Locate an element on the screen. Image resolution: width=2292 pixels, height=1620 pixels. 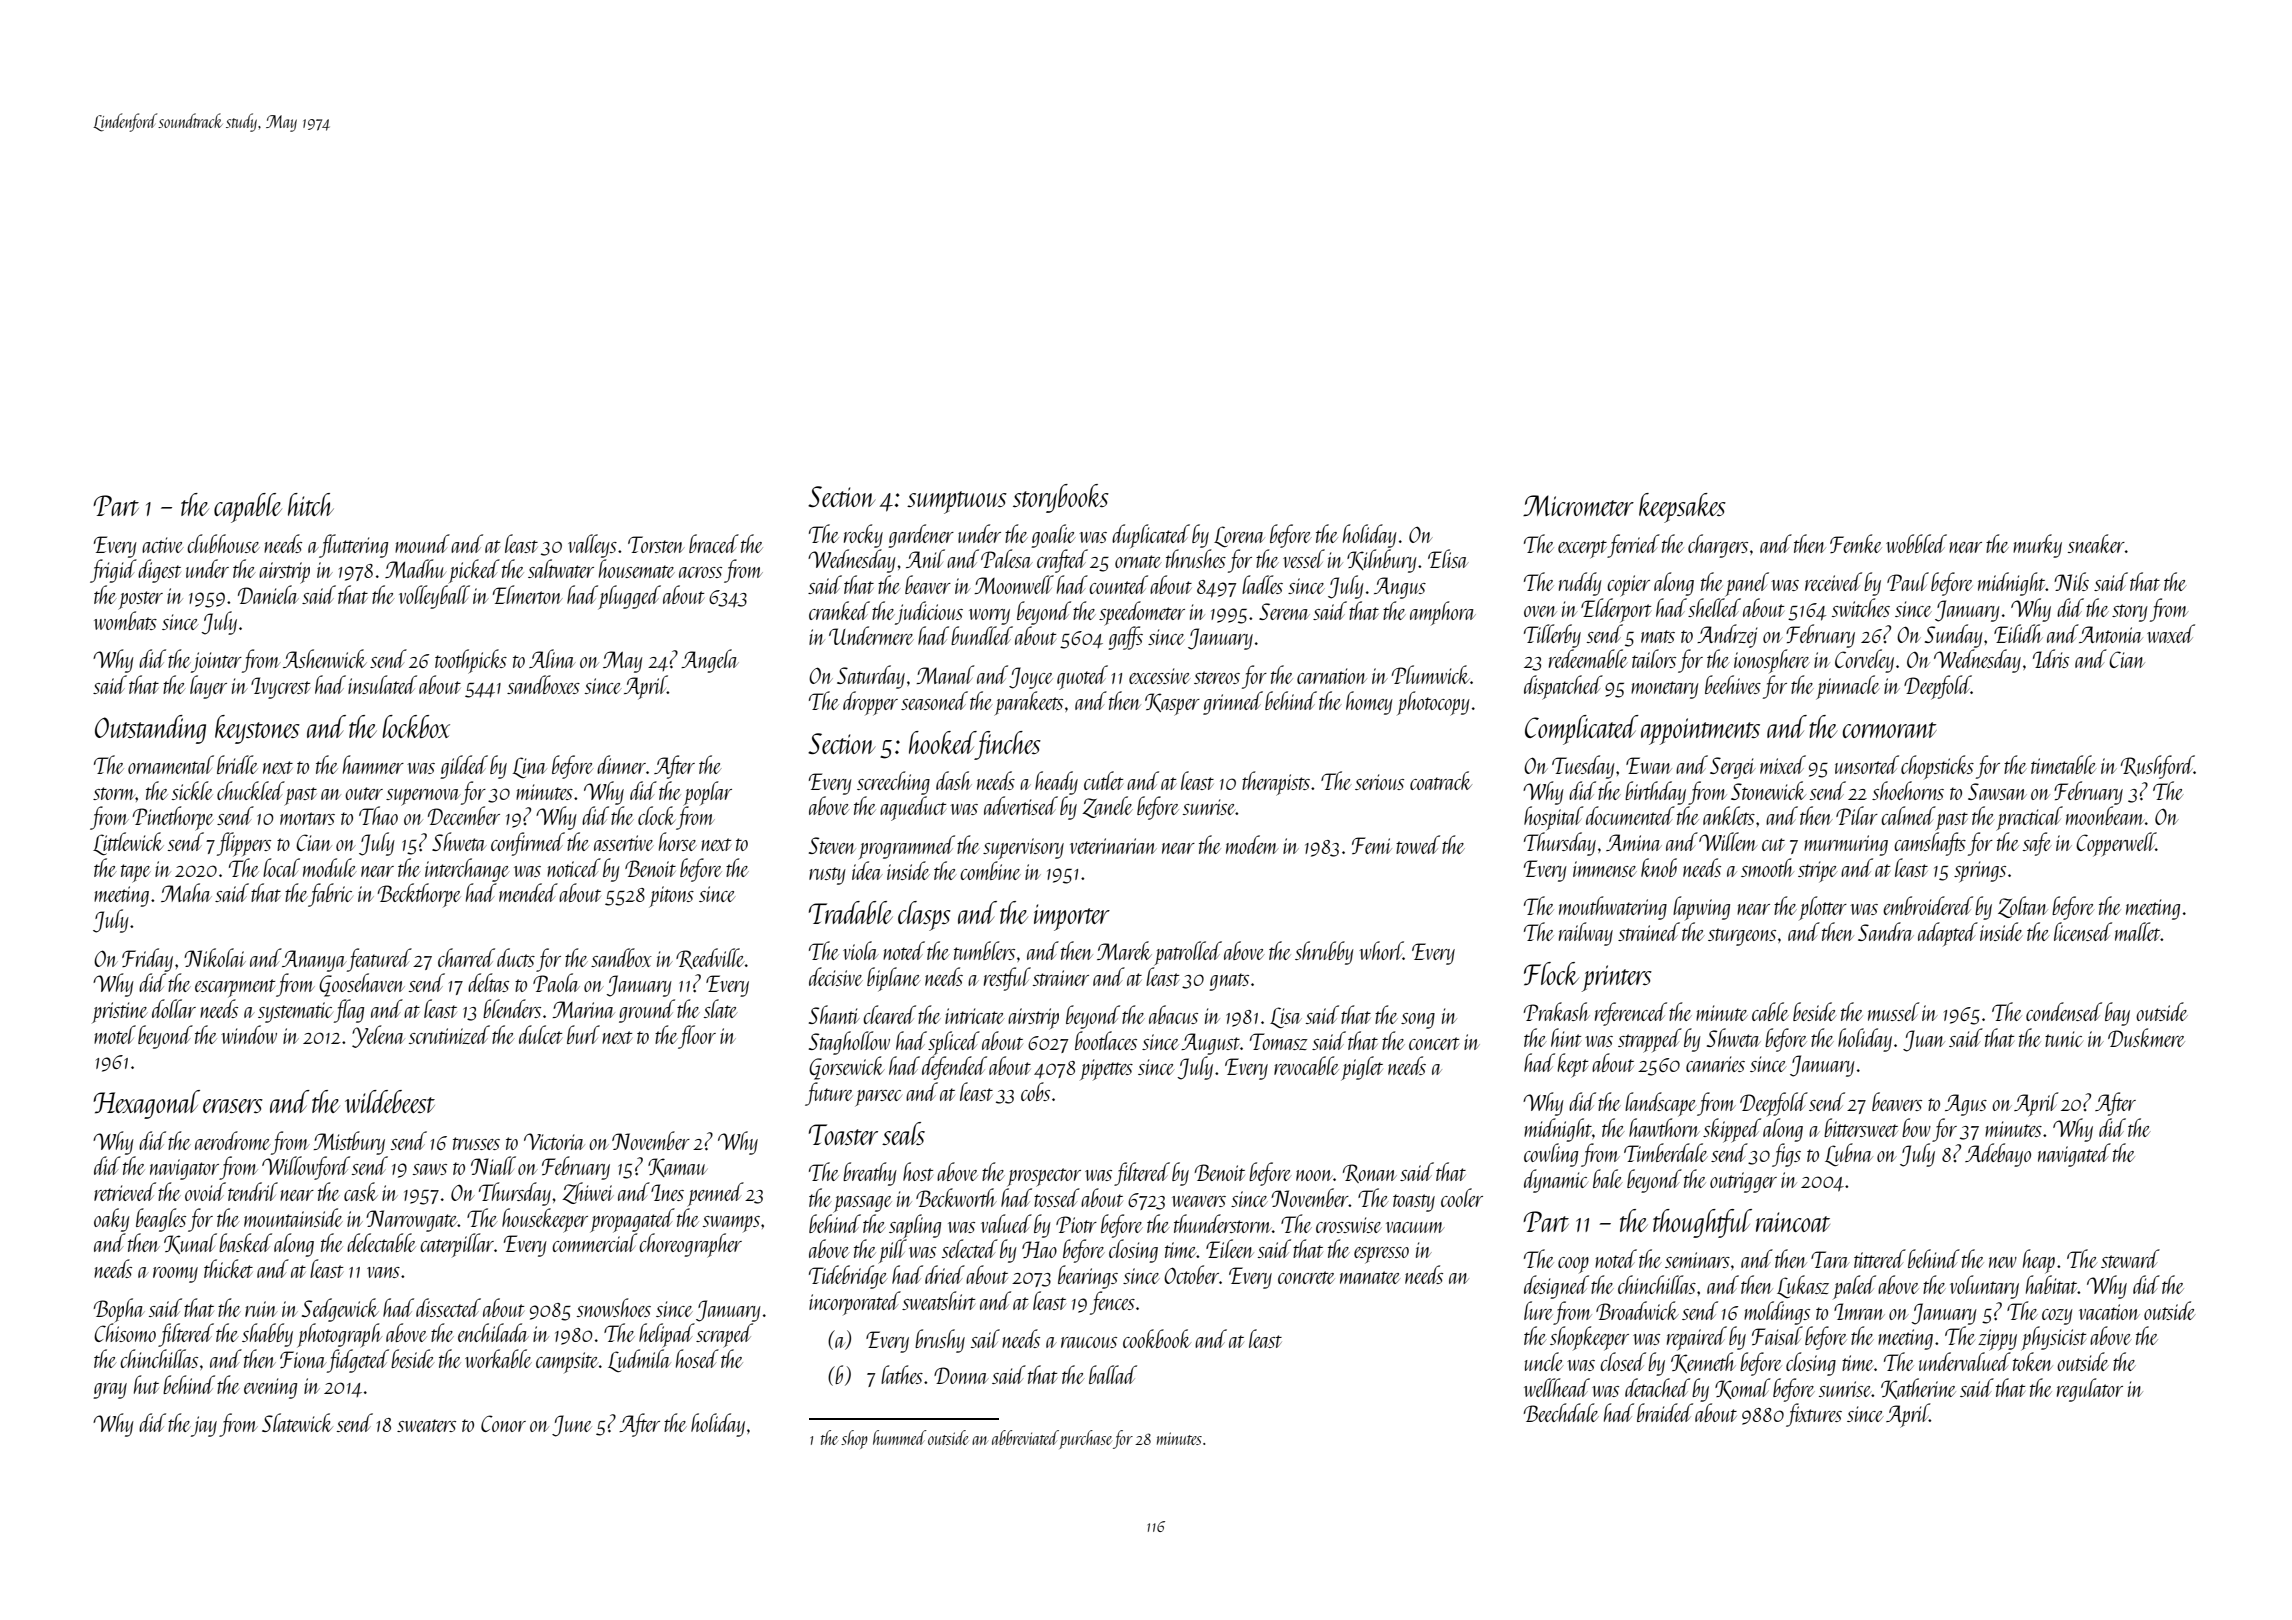
hummed is located at coordinates (900, 1437).
